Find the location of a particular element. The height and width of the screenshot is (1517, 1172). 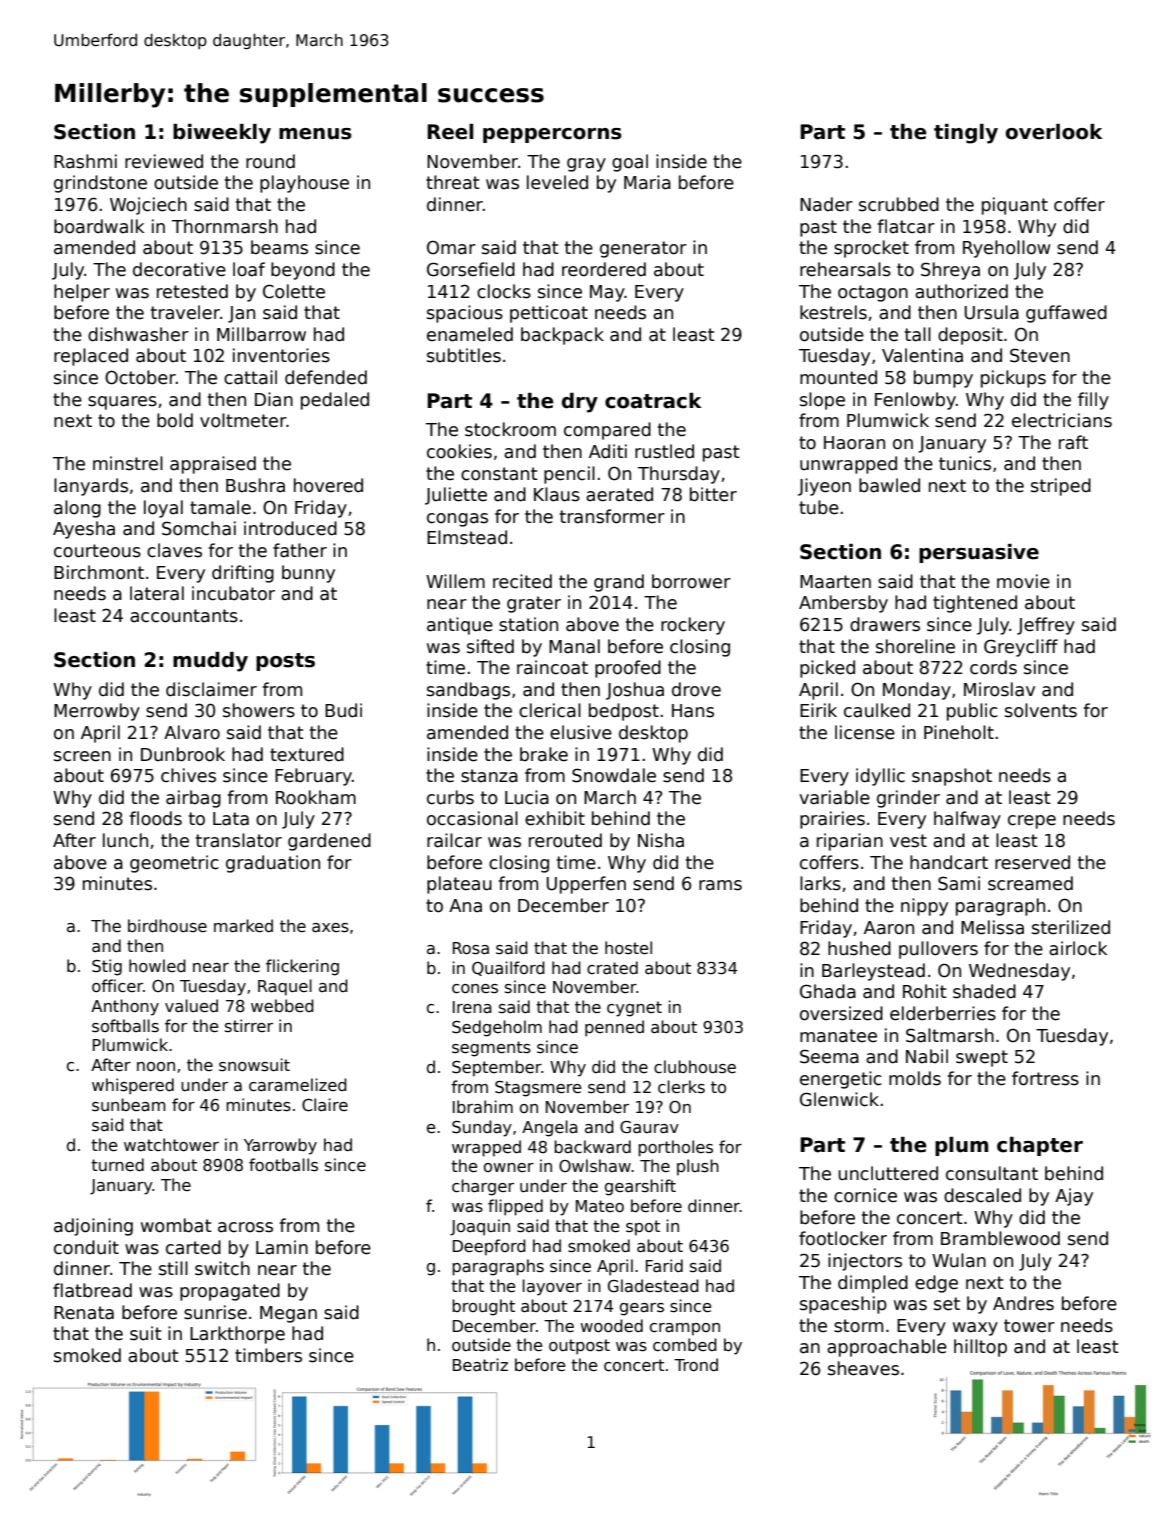

recited is located at coordinates (522, 581).
